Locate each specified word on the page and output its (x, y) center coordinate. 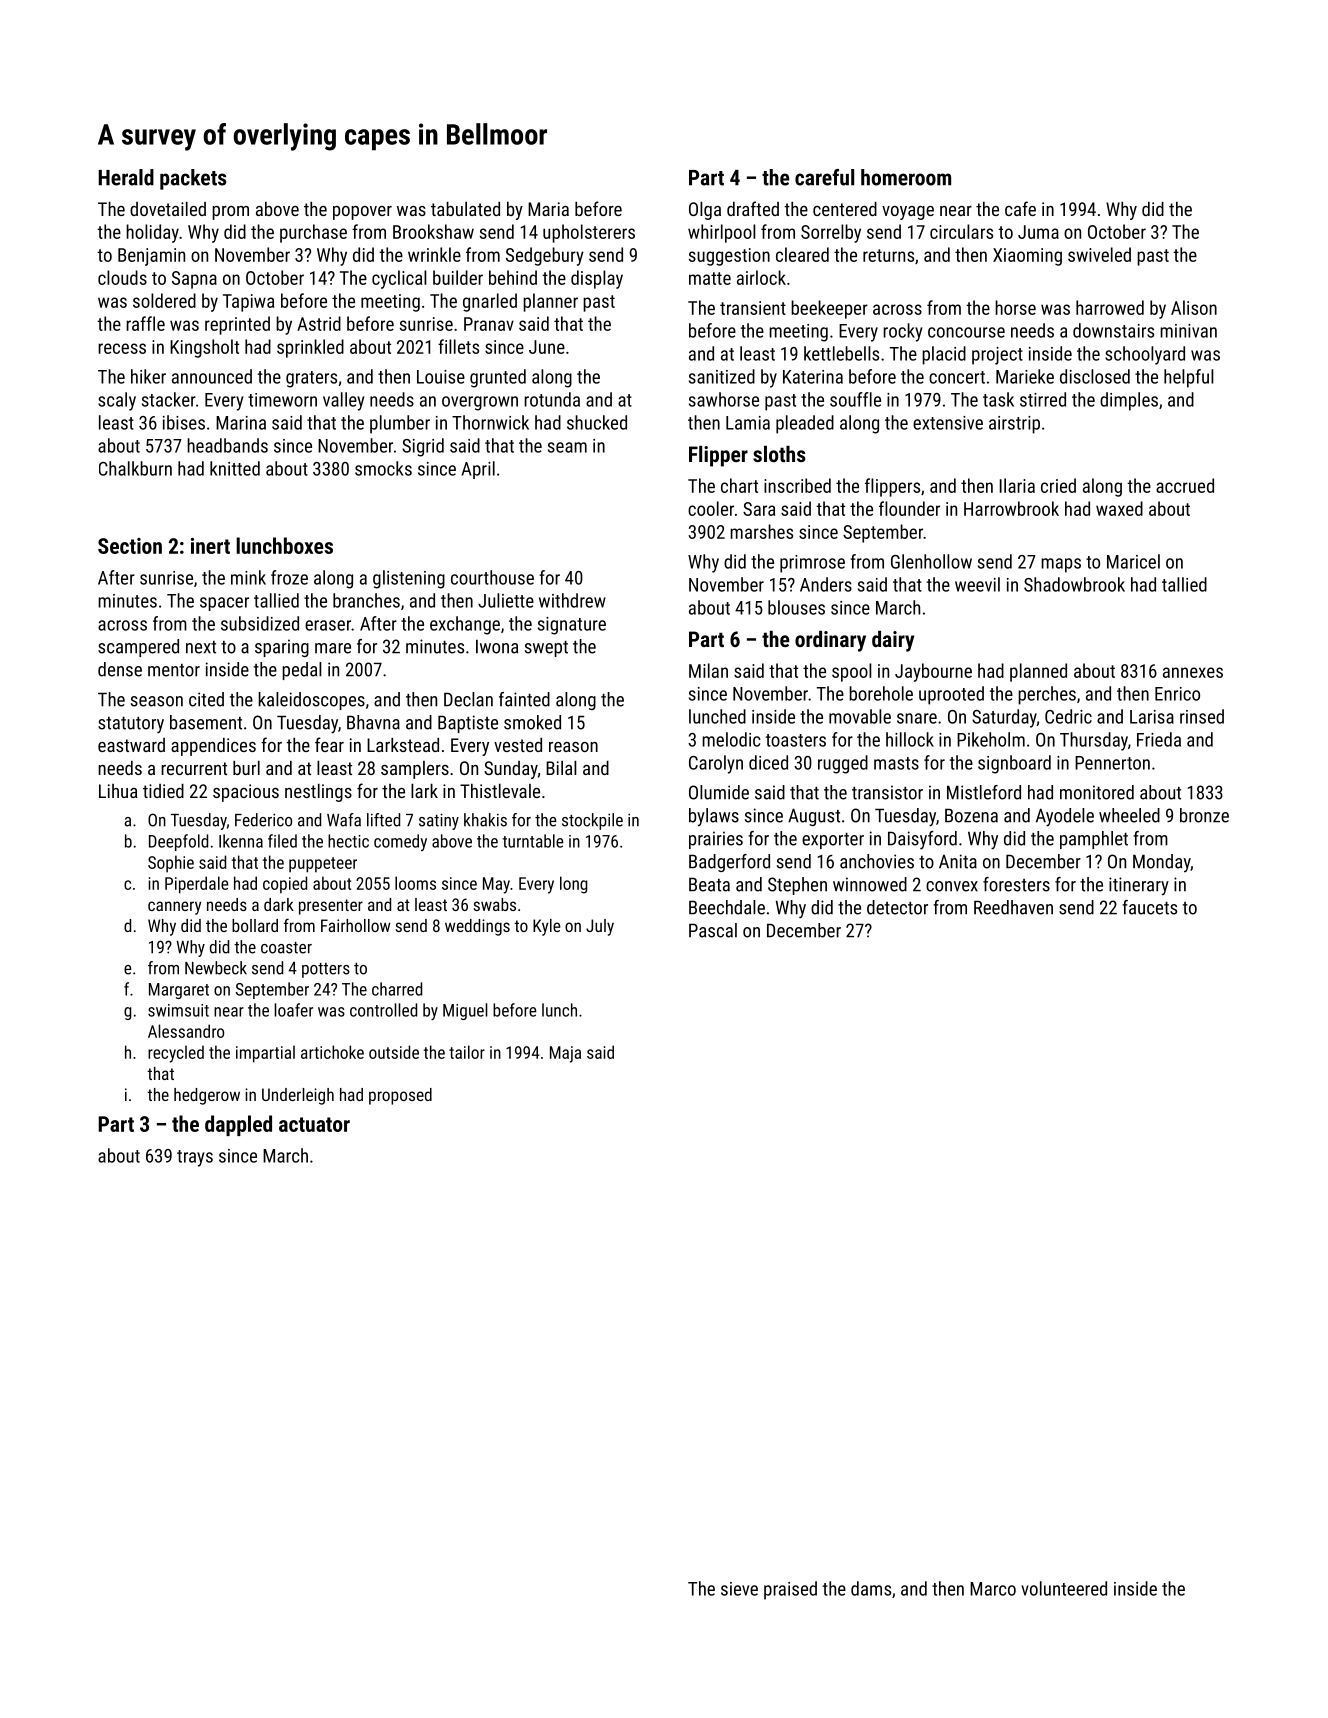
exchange (465, 625)
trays (195, 1158)
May (496, 885)
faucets (1149, 907)
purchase (313, 233)
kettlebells (841, 353)
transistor (887, 792)
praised (790, 1590)
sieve (739, 1589)
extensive (948, 423)
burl (246, 768)
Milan (708, 670)
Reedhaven (1013, 907)
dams (871, 1588)
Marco (993, 1589)
